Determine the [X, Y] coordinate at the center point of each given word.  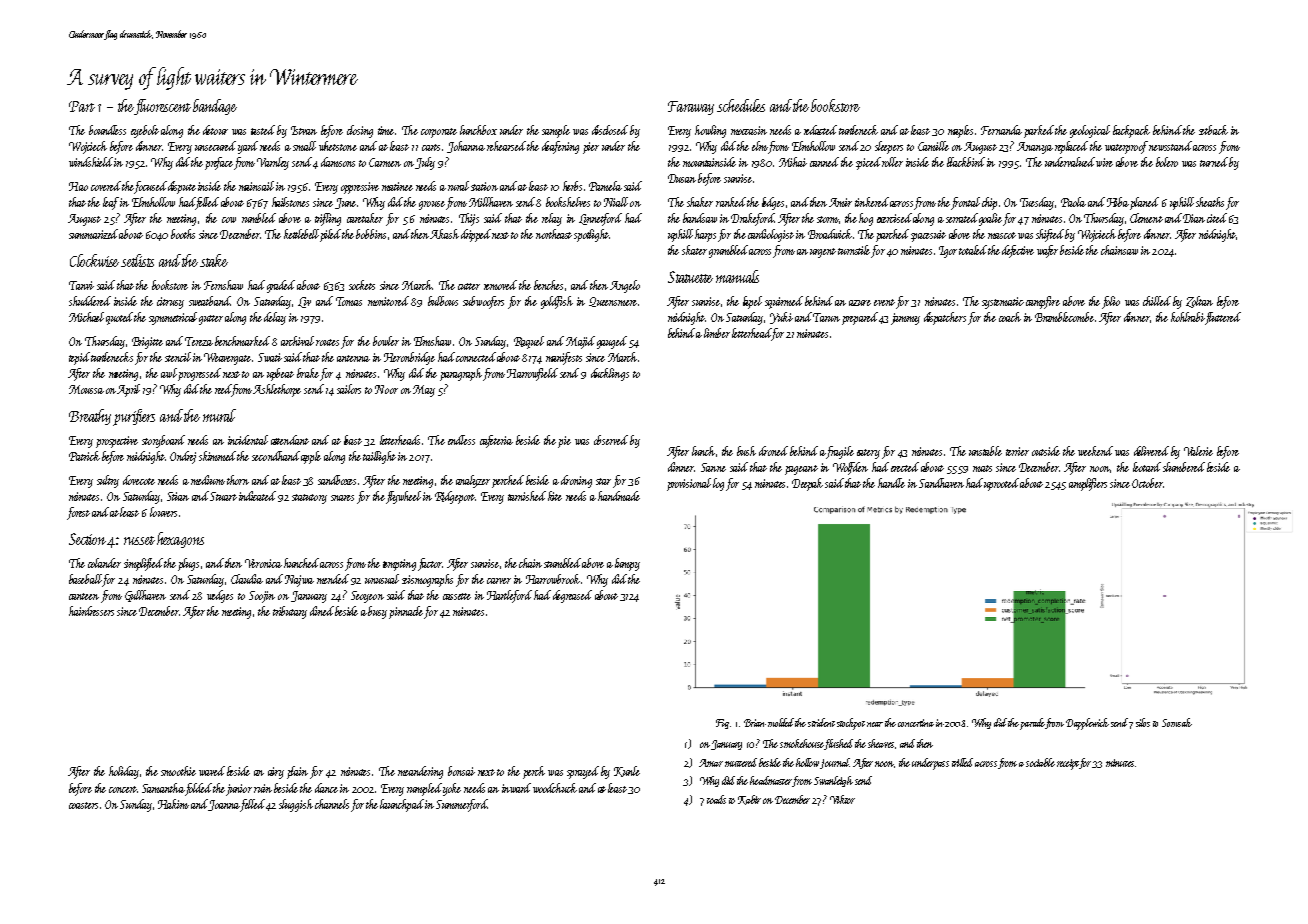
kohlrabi [1188, 317]
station [484, 186]
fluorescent [162, 107]
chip [989, 203]
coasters [83, 805]
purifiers [134, 417]
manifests [564, 358]
